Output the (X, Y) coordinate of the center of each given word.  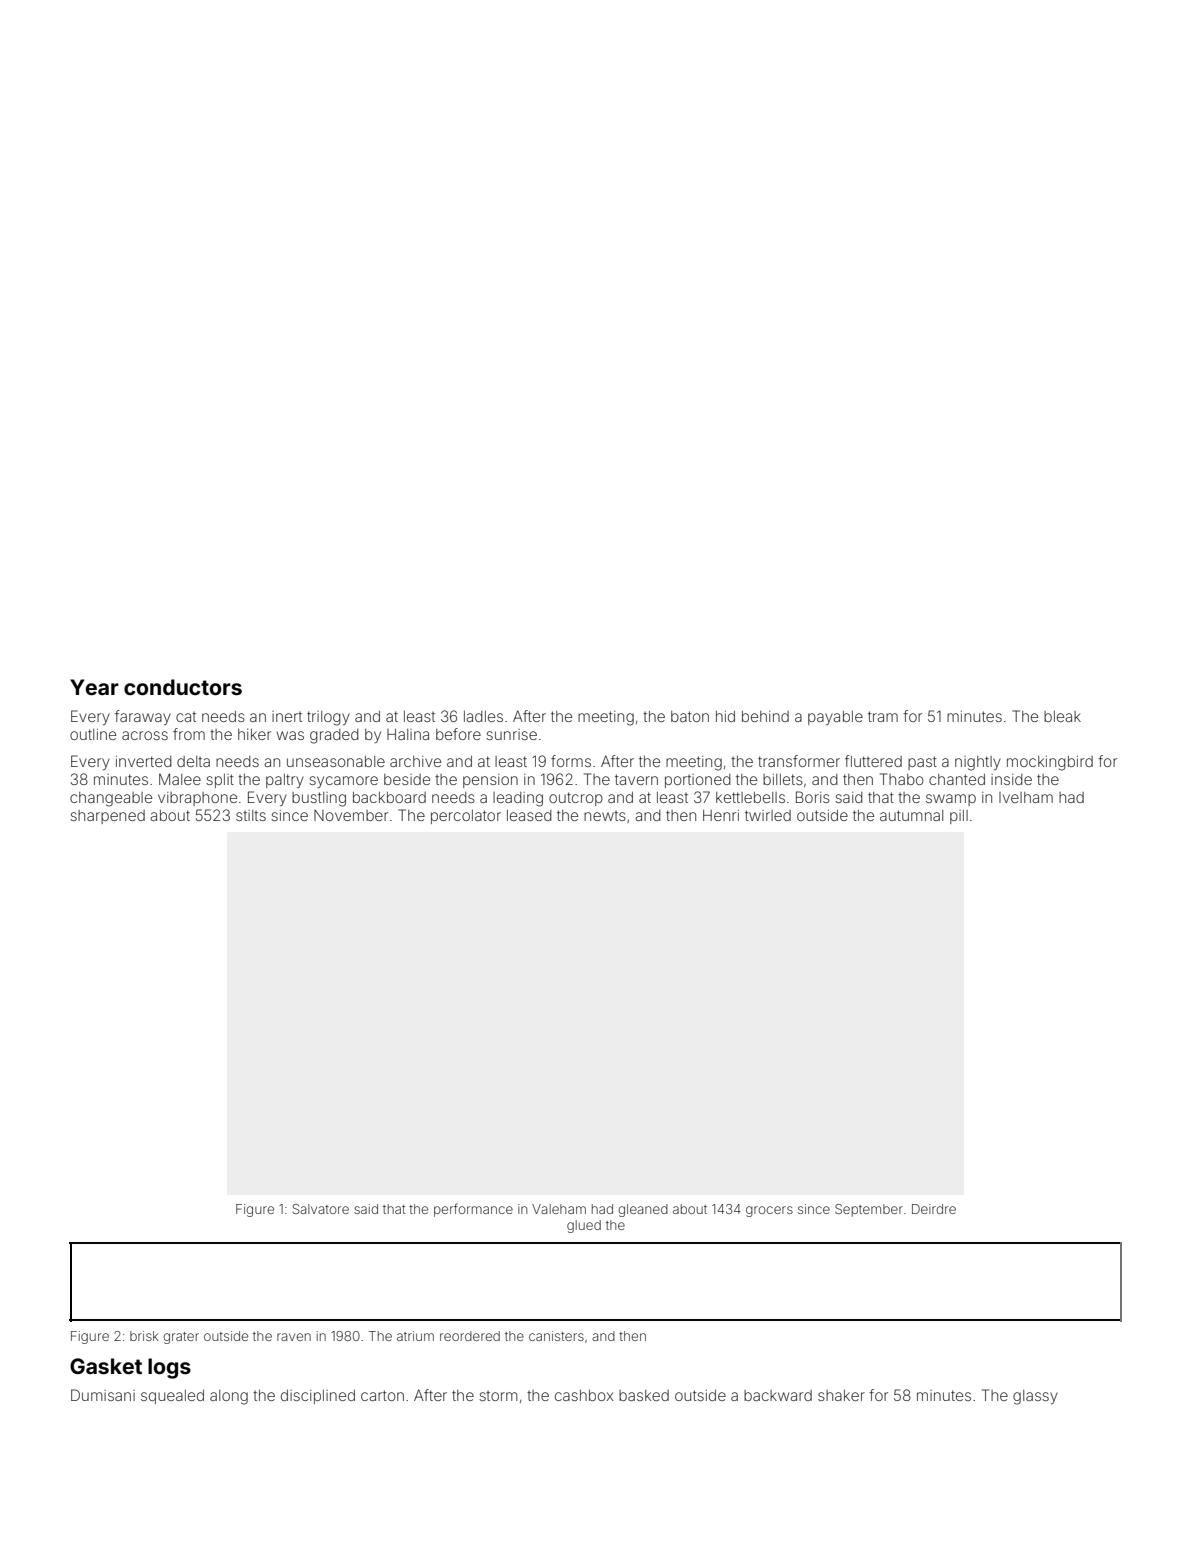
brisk (144, 1336)
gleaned (643, 1210)
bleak (1062, 716)
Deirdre (934, 1209)
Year (94, 687)
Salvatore (321, 1209)
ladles (483, 716)
